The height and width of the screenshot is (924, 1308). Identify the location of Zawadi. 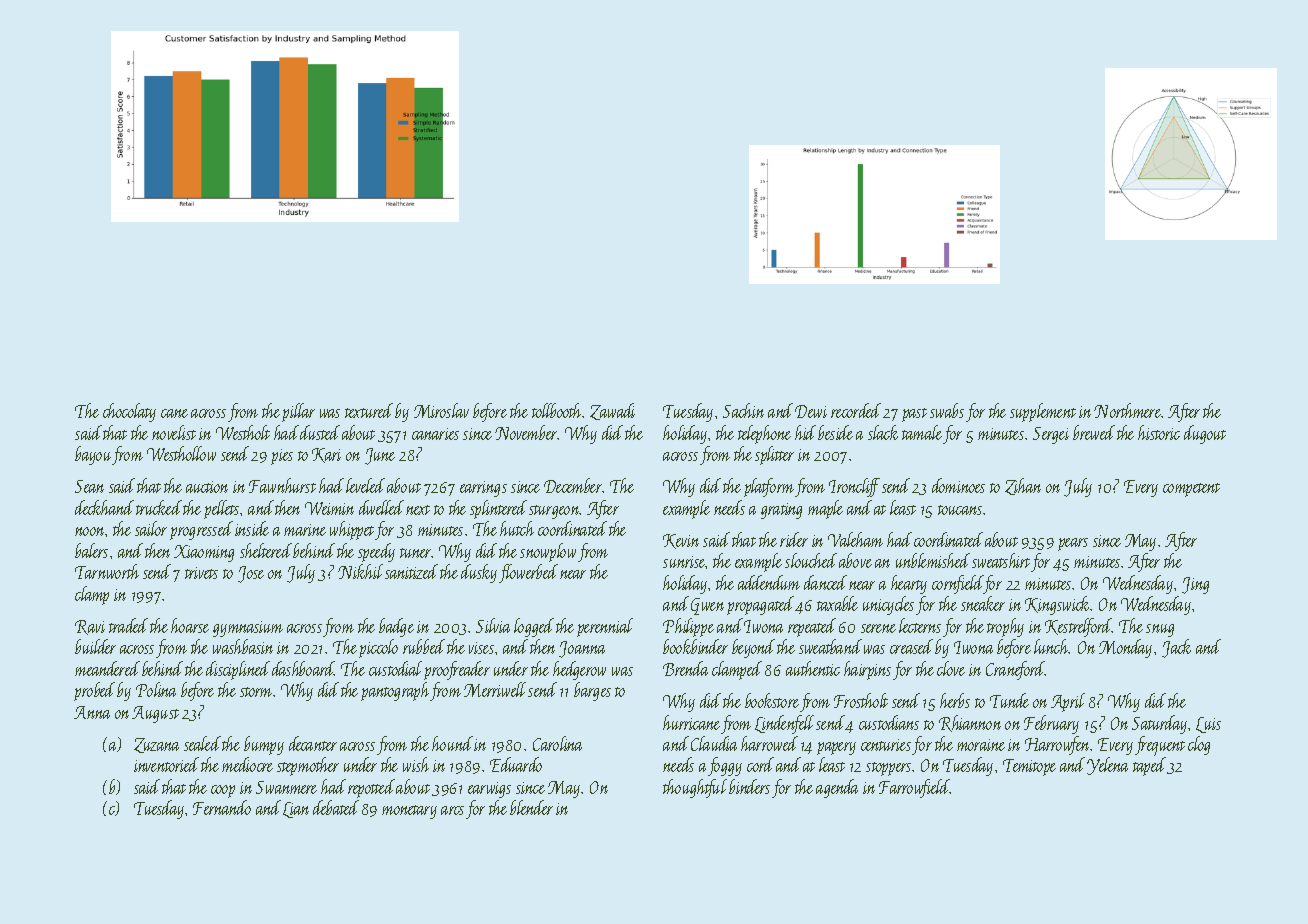
(612, 411).
